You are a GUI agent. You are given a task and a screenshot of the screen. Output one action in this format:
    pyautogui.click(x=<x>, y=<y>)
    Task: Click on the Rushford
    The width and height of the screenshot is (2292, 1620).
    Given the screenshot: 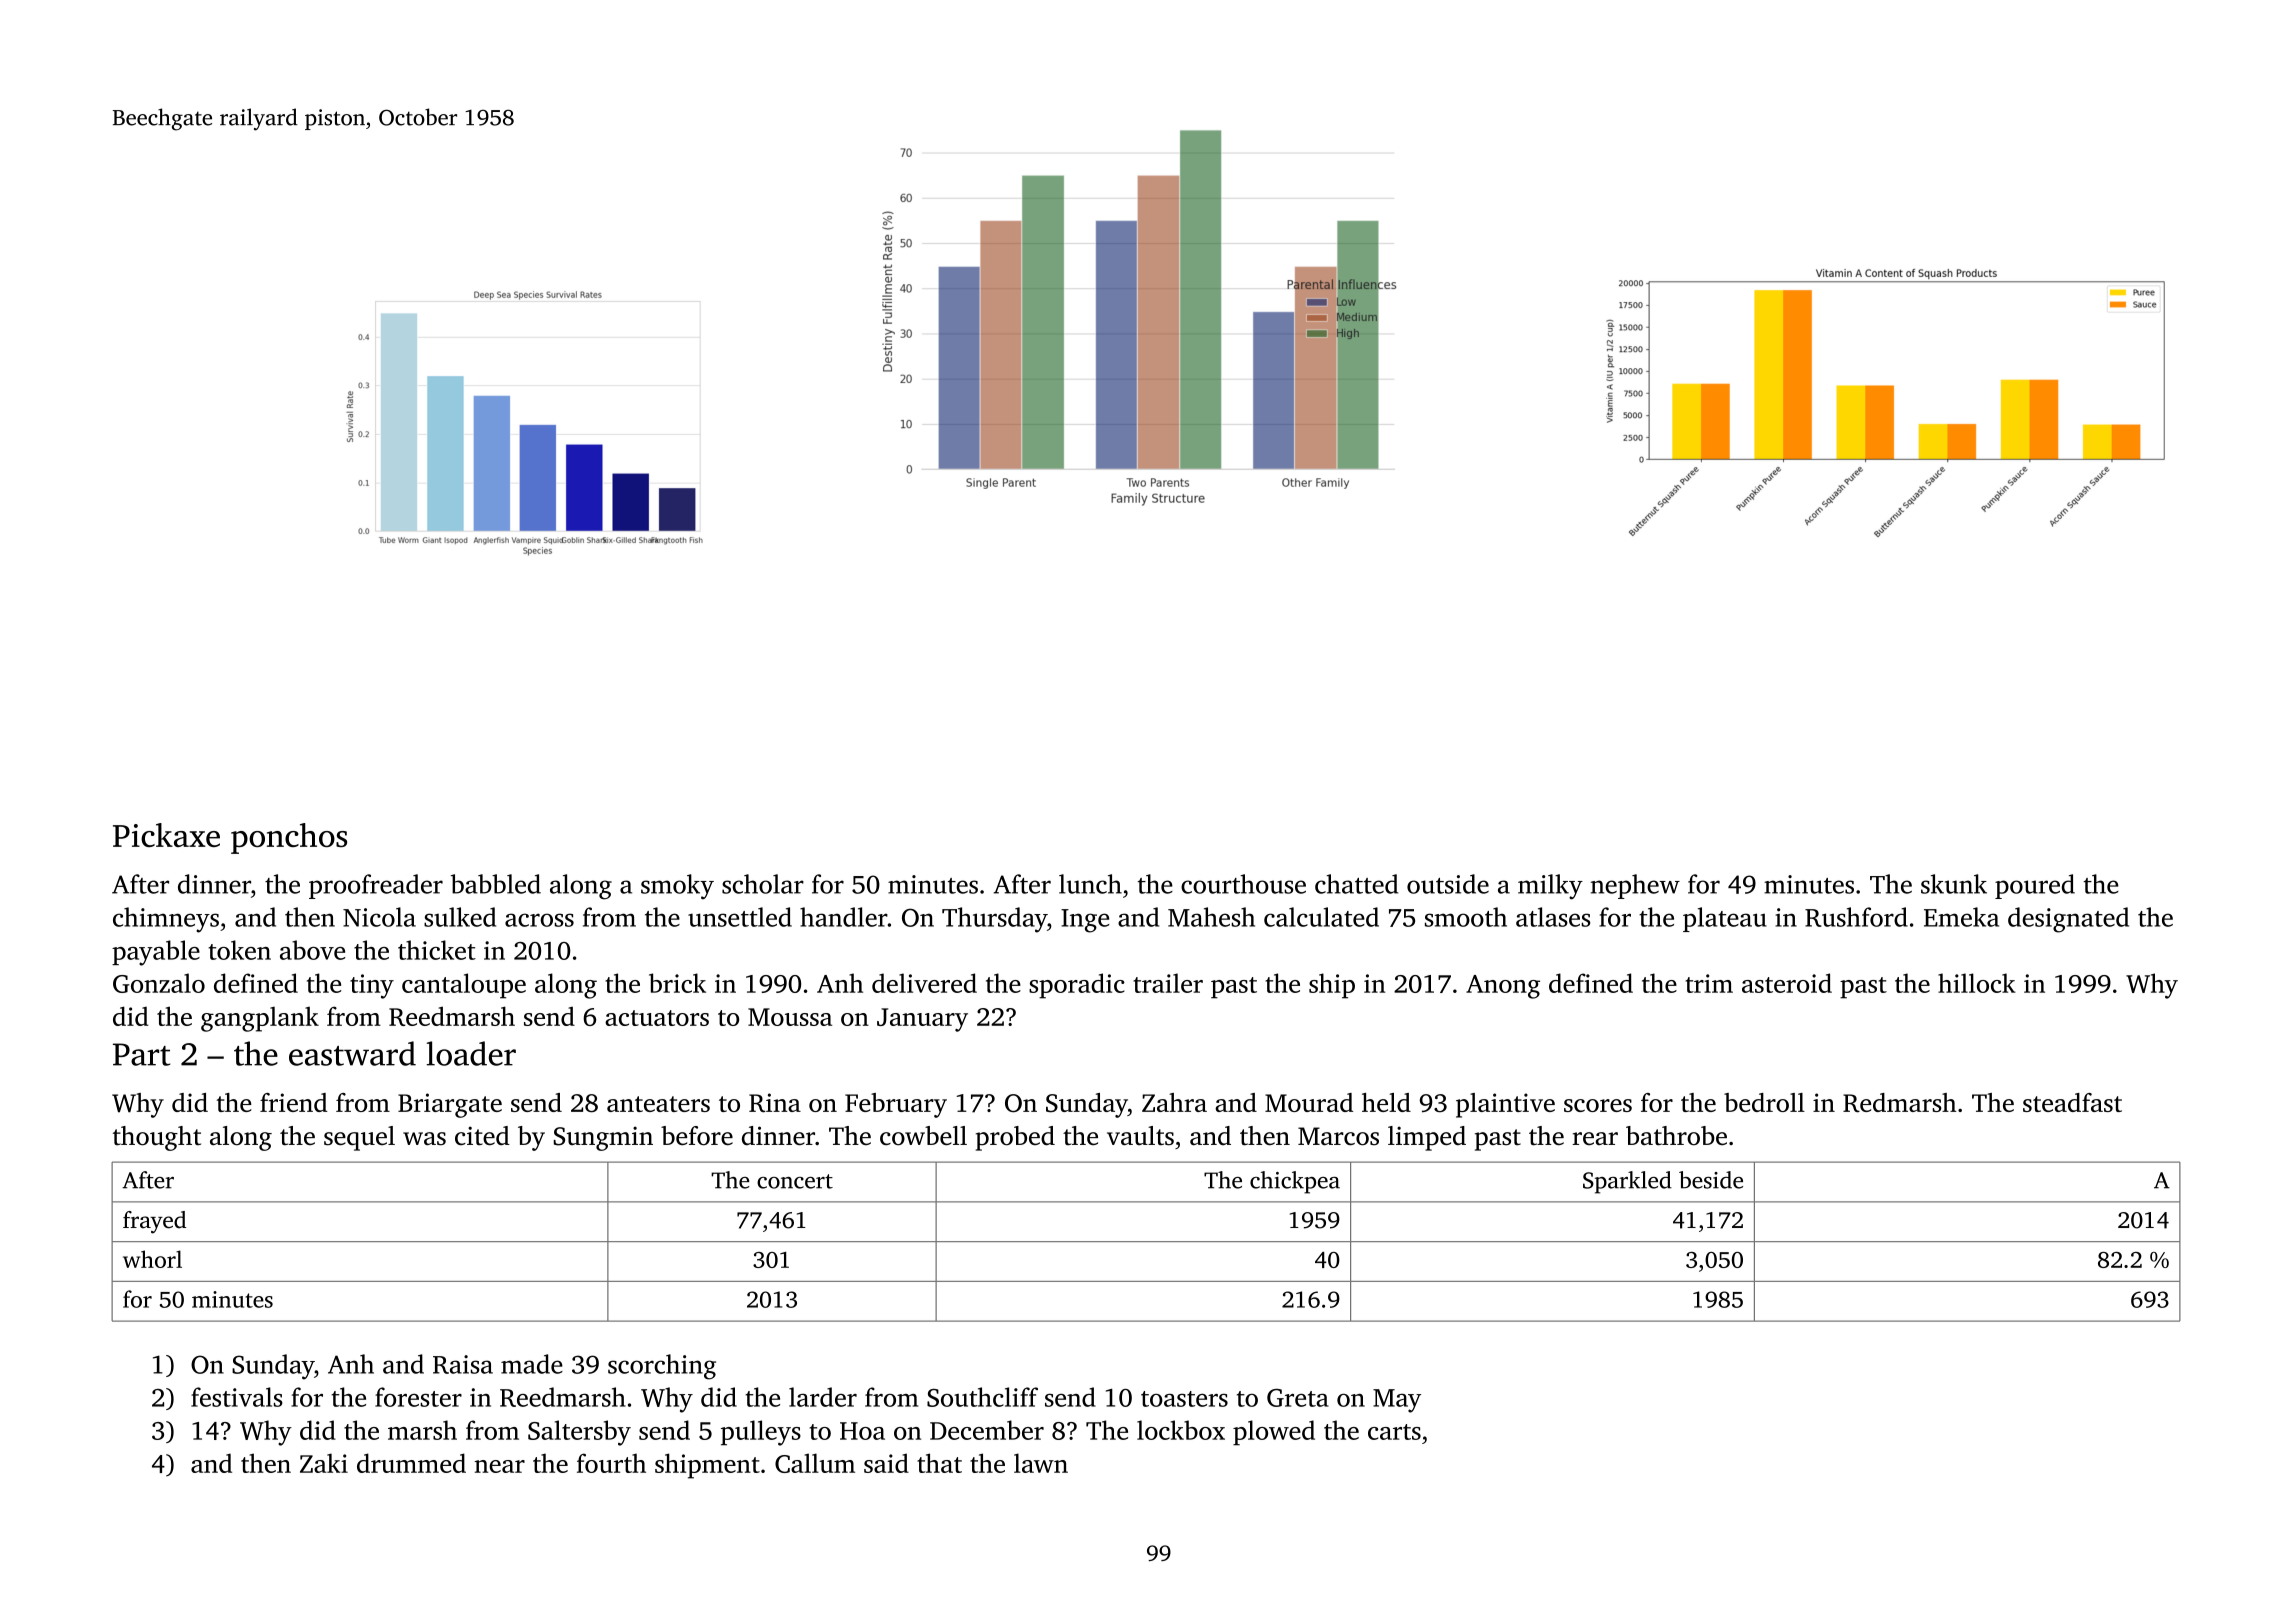 What is the action you would take?
    pyautogui.click(x=1856, y=917)
